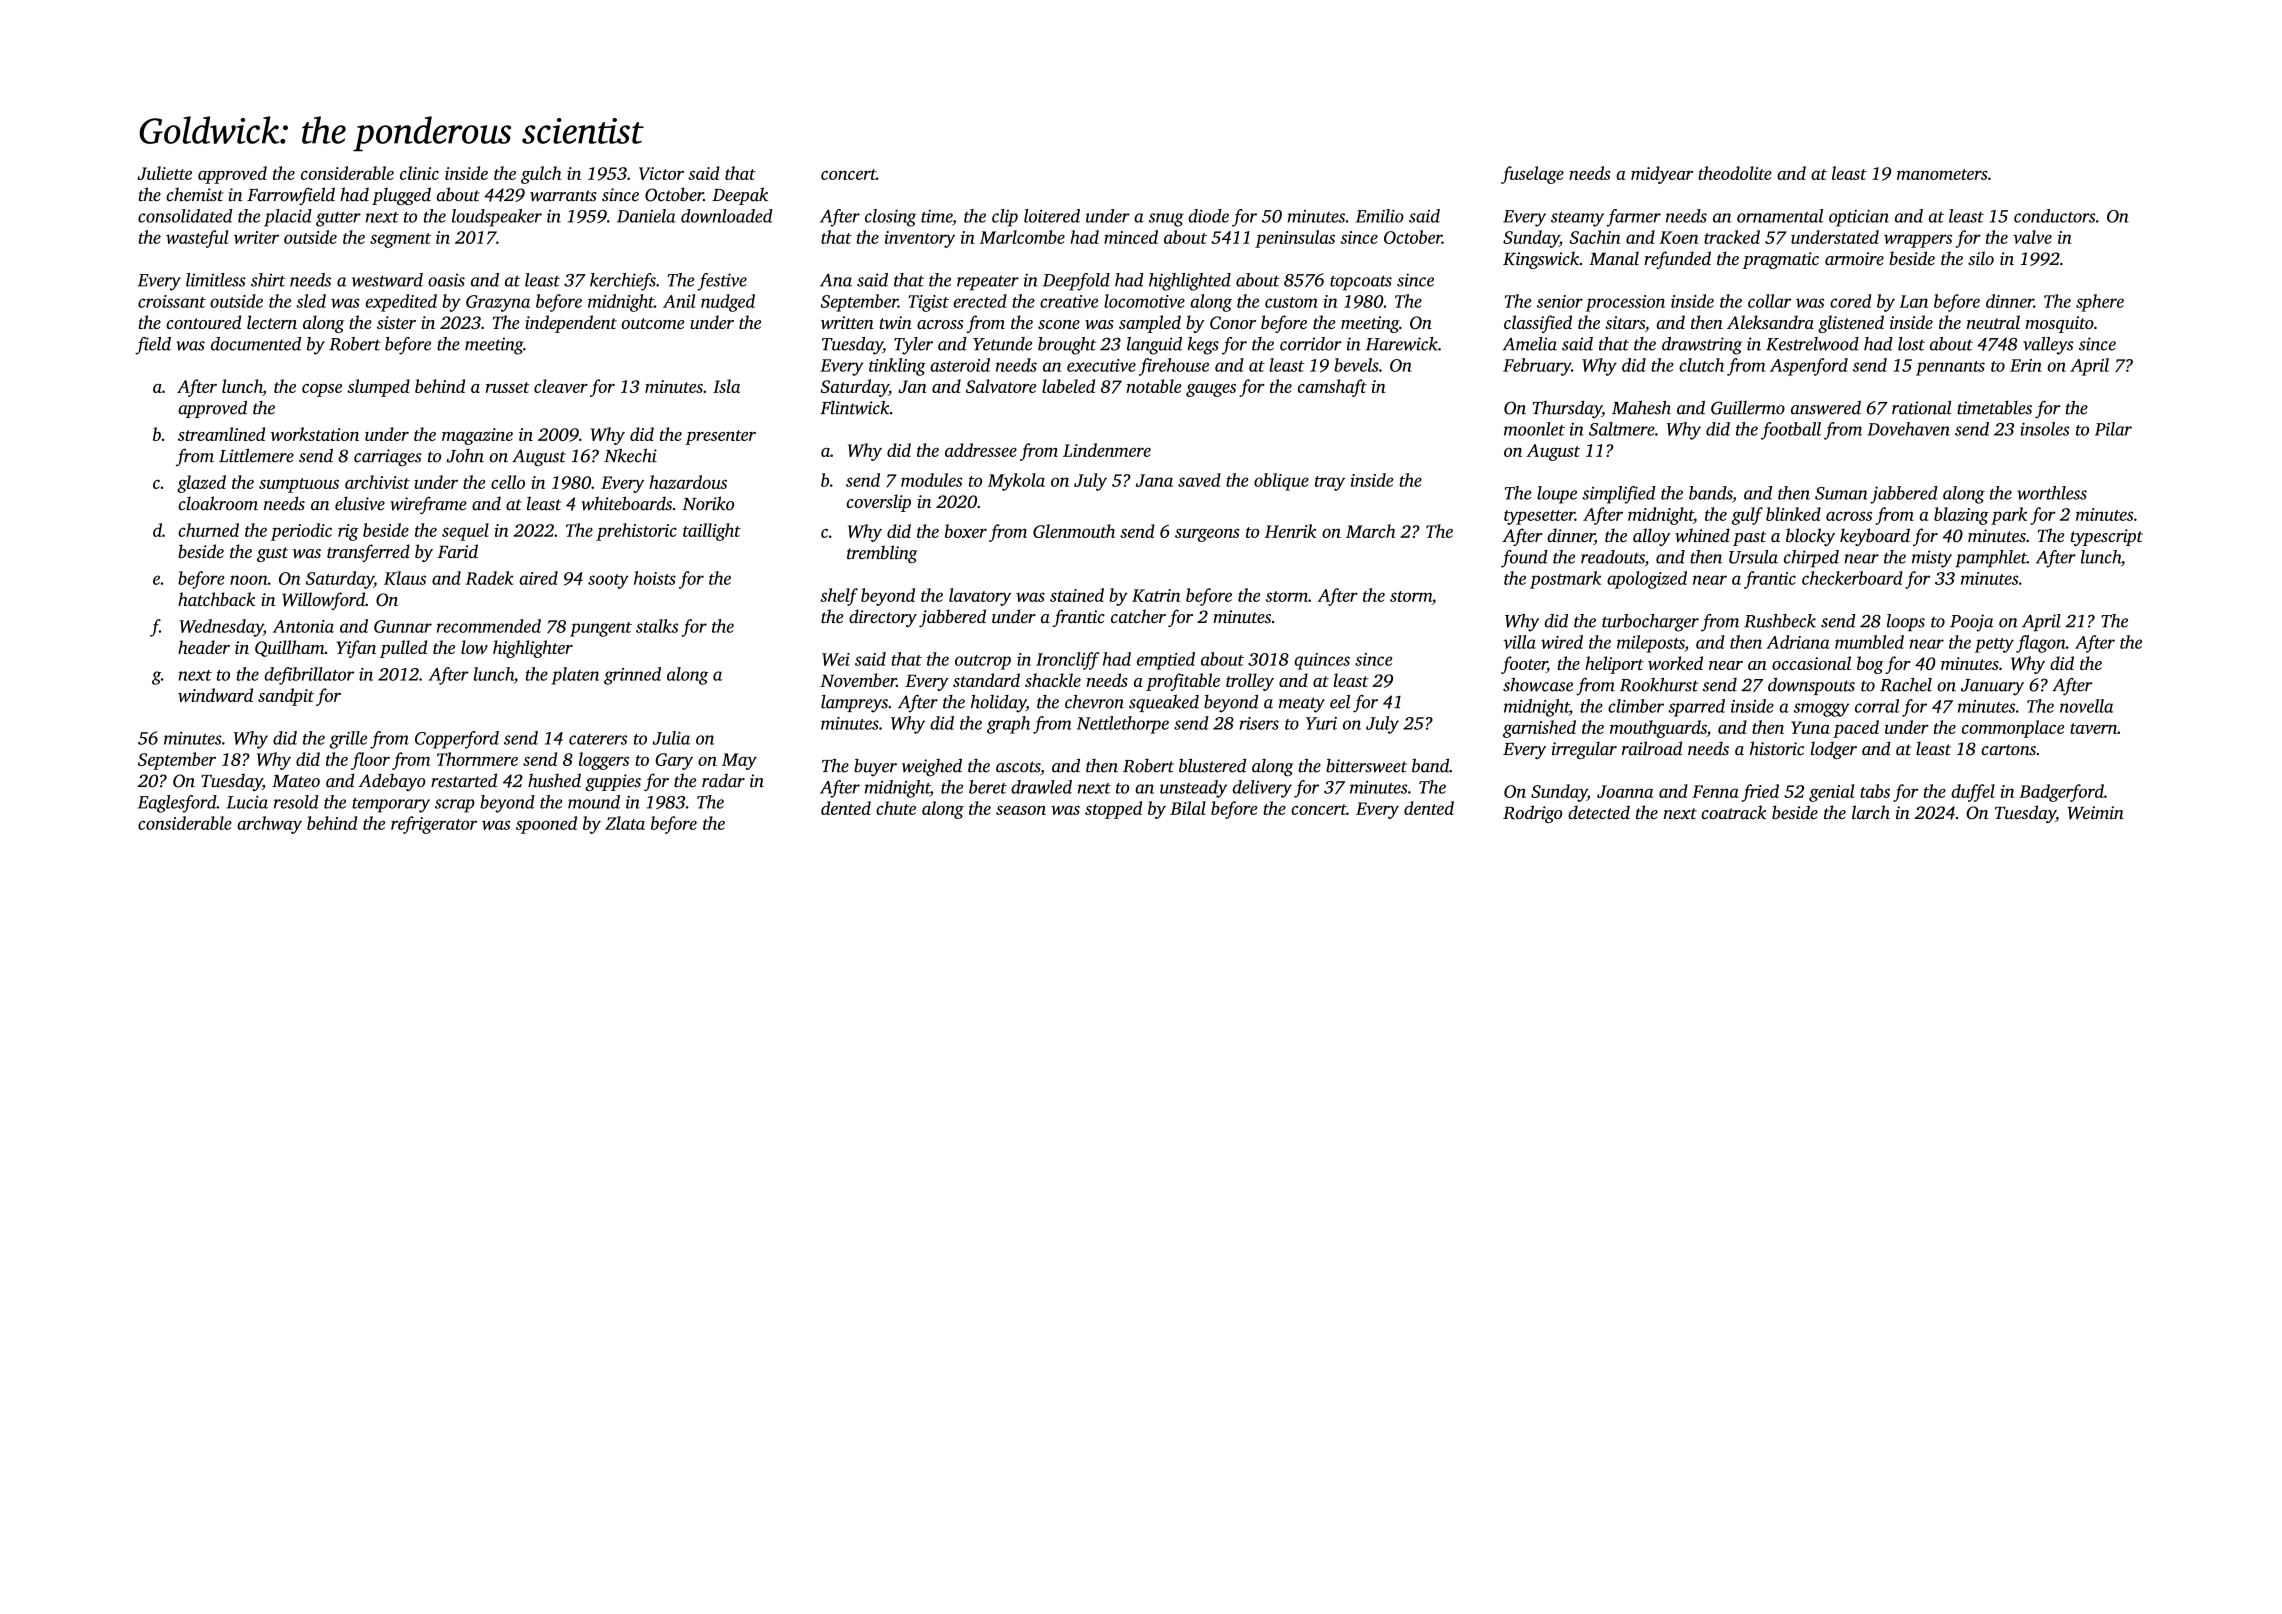 The width and height of the screenshot is (2282, 1614). Describe the element at coordinates (1330, 483) in the screenshot. I see `tray` at that location.
